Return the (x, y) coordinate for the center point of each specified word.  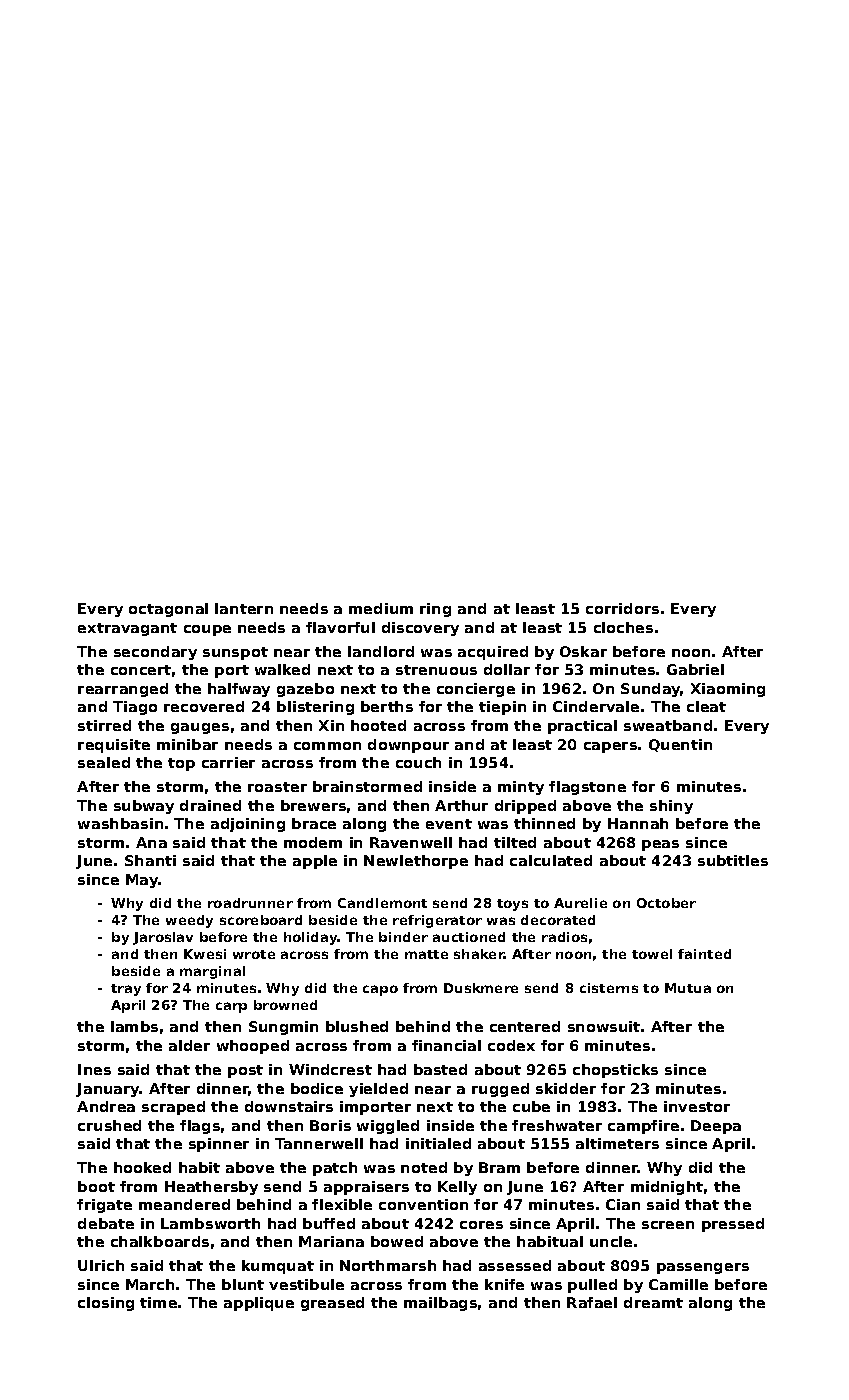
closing (106, 1304)
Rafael (592, 1302)
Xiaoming (728, 690)
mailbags (440, 1304)
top (181, 764)
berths (387, 706)
